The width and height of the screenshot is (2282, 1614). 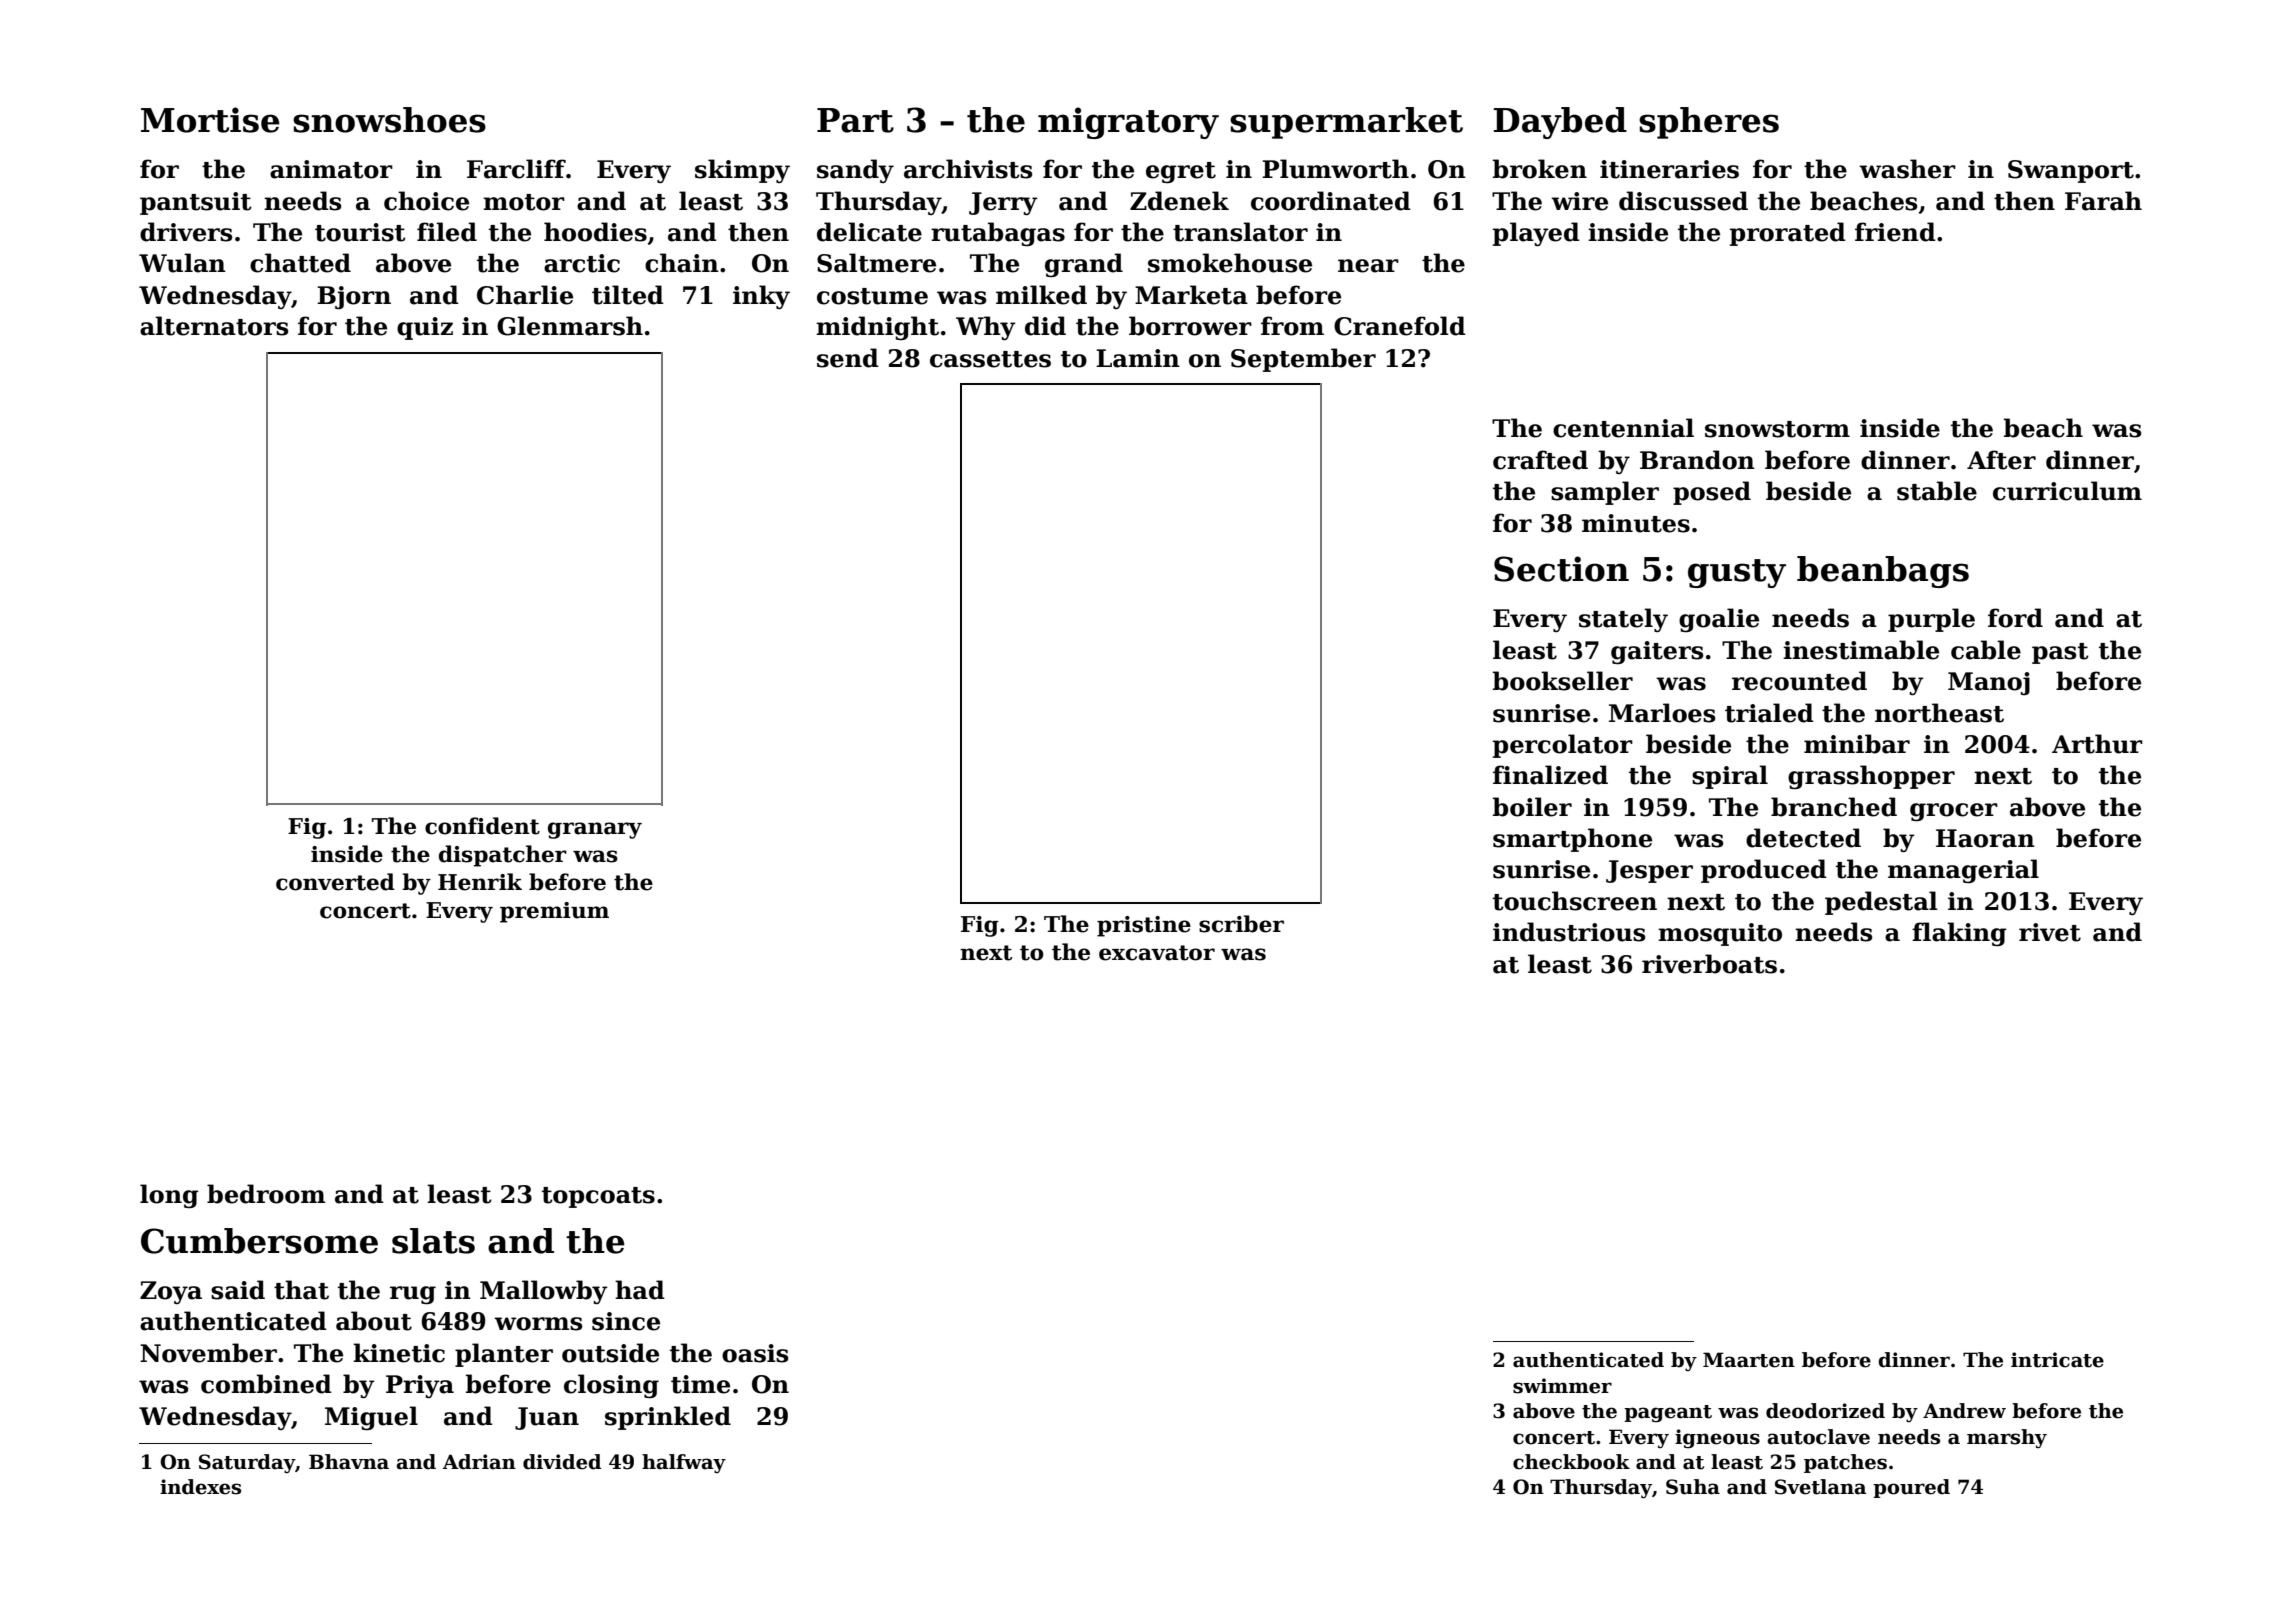 I want to click on Maarten, so click(x=1749, y=1360).
